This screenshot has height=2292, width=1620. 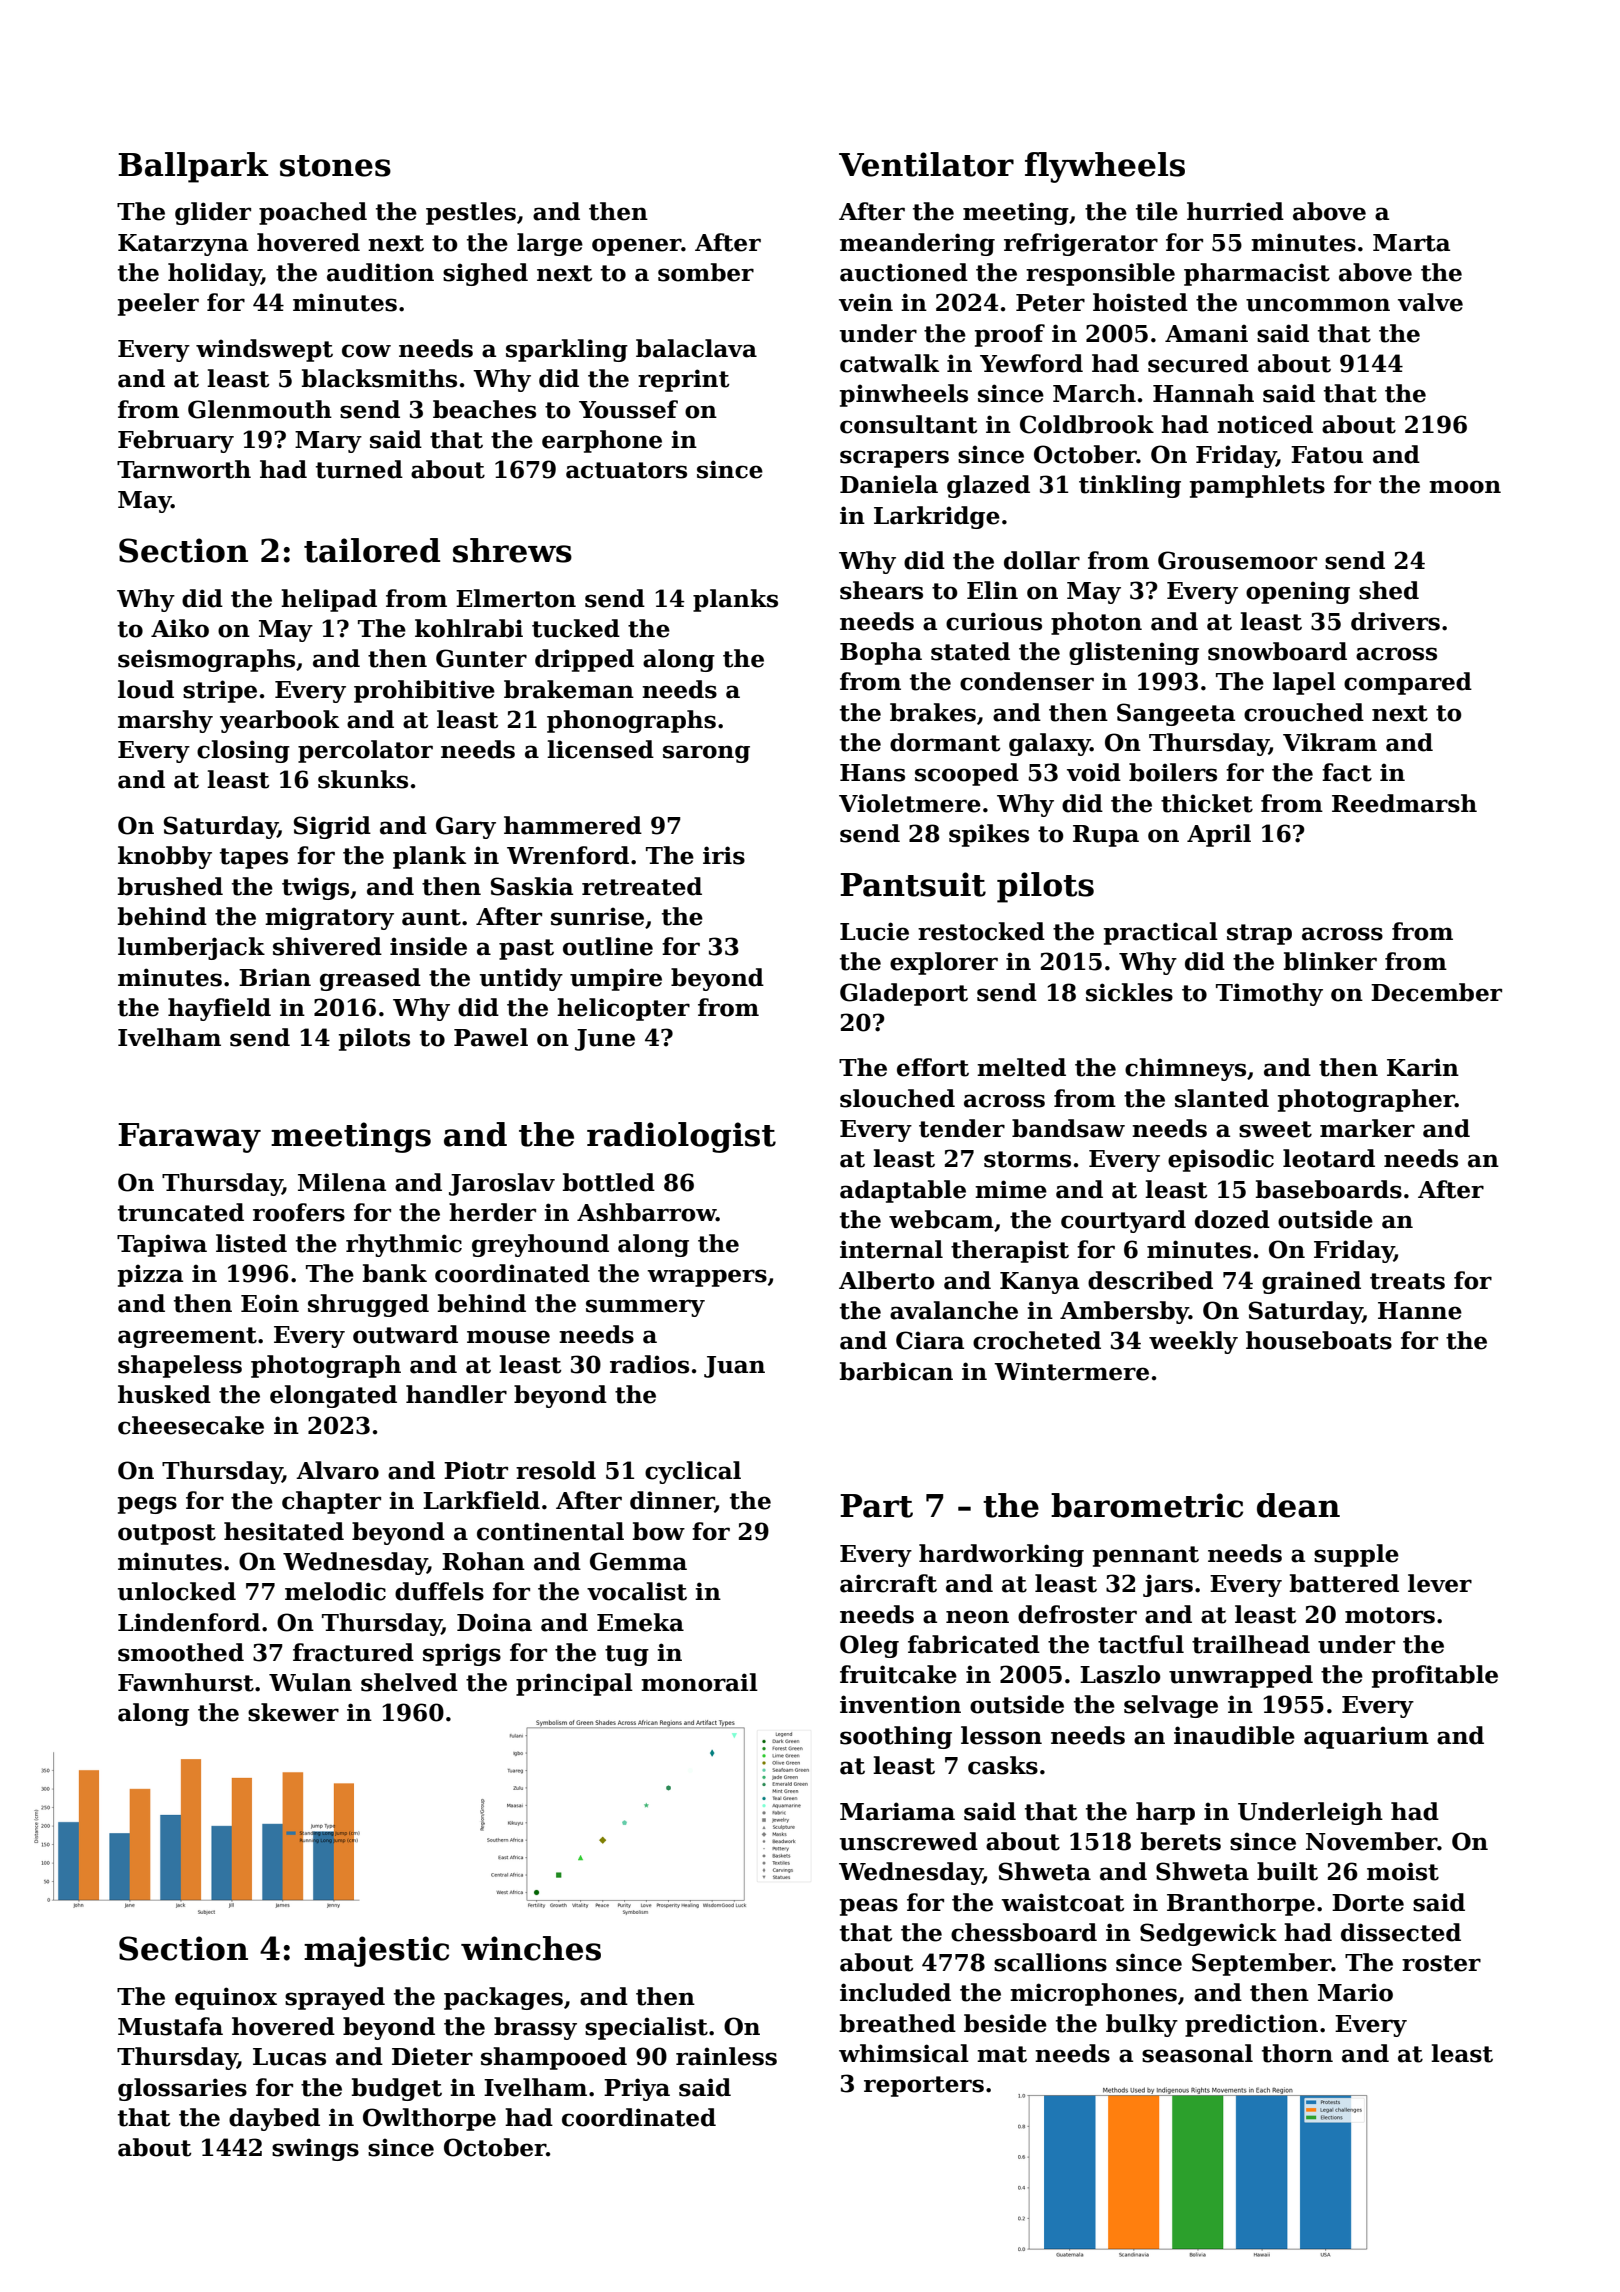 I want to click on reporters, so click(x=924, y=2086).
